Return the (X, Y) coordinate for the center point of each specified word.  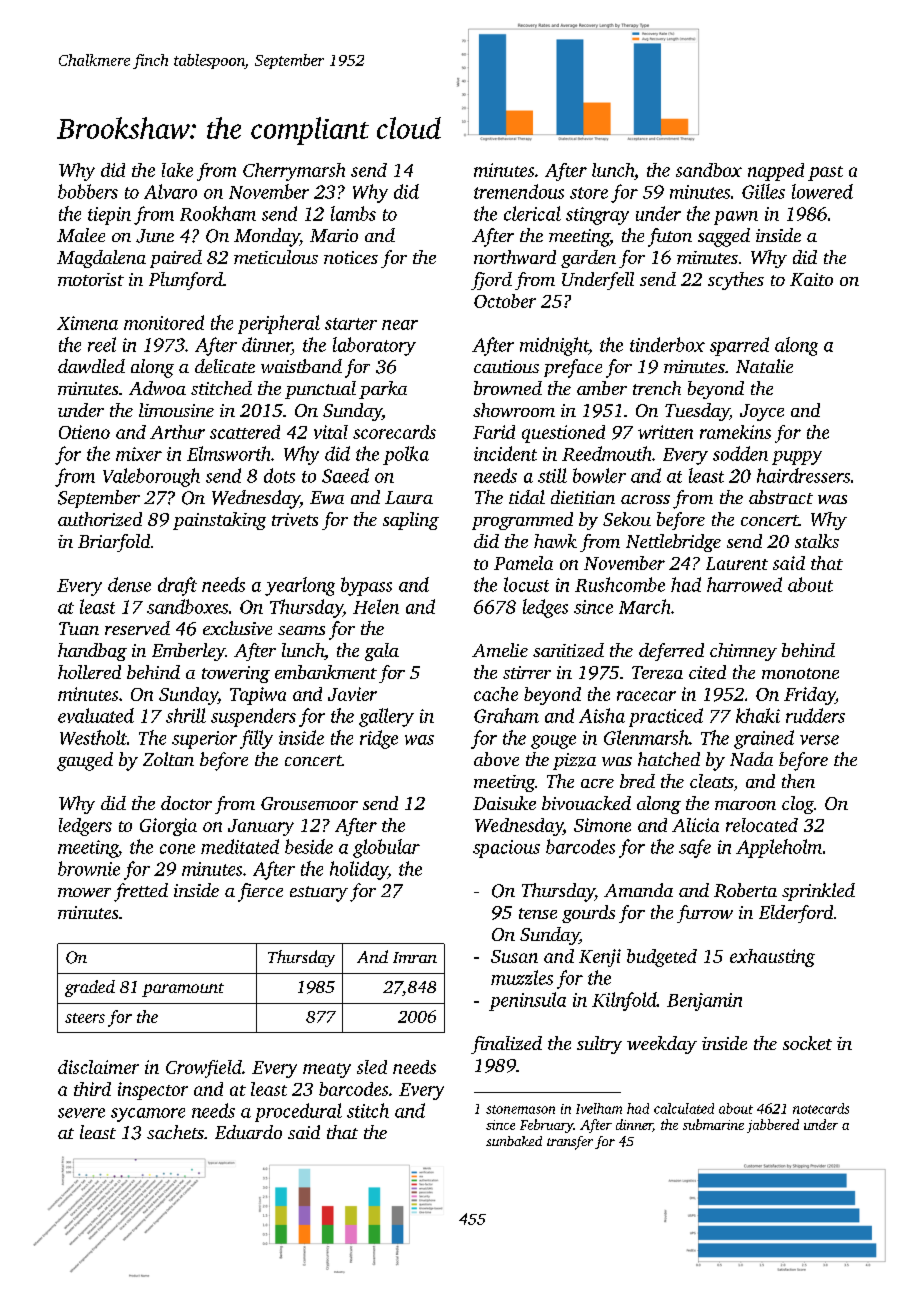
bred (637, 781)
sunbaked (514, 1141)
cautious (506, 366)
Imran (415, 957)
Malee (81, 235)
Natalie (764, 366)
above (496, 759)
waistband (301, 366)
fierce (260, 892)
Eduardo (248, 1132)
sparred (739, 346)
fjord (491, 281)
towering (236, 674)
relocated (762, 825)
